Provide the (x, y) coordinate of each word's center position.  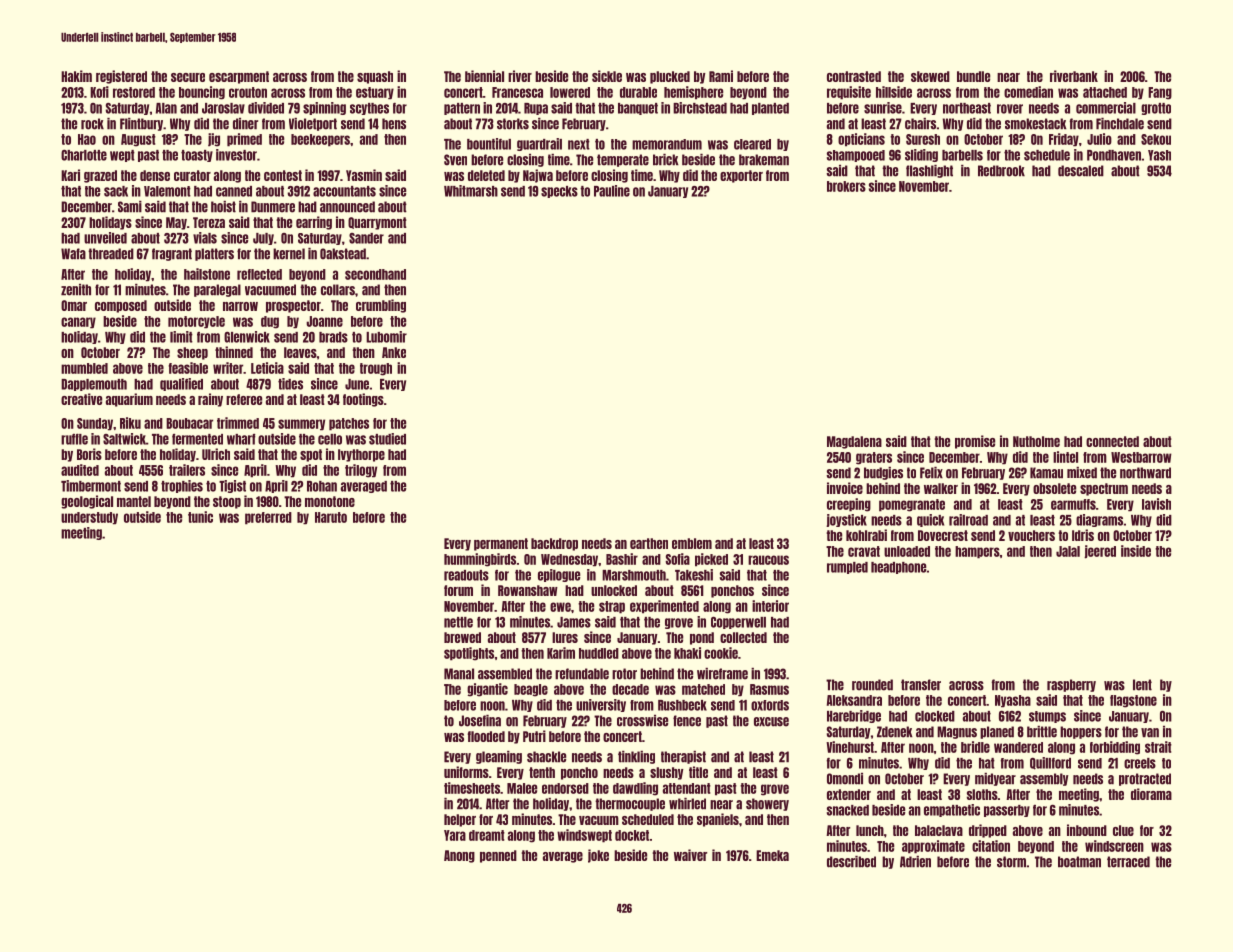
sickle (607, 76)
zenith (76, 290)
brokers (846, 186)
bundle (973, 76)
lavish (1156, 504)
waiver (690, 855)
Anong (459, 856)
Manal (459, 674)
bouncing (202, 93)
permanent (501, 544)
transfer (921, 685)
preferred (268, 518)
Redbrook (1001, 171)
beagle (531, 690)
